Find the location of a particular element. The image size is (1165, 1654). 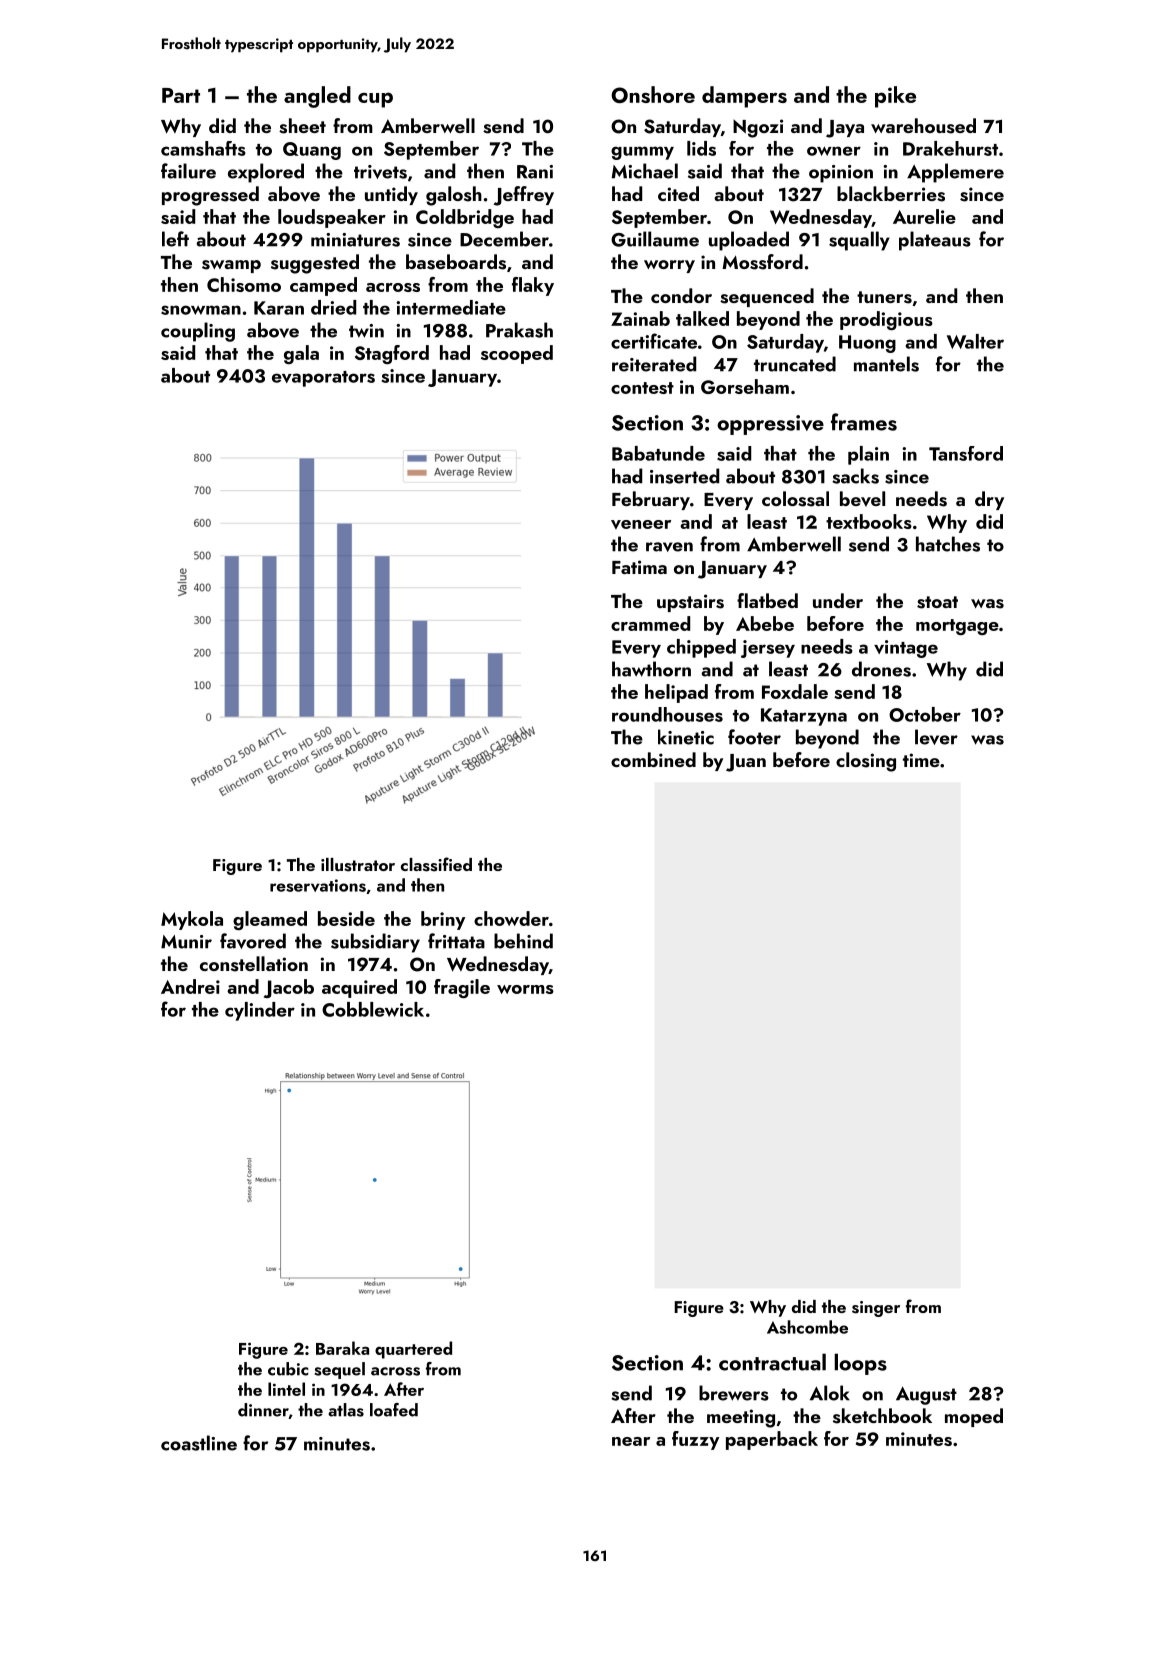

illustrator is located at coordinates (358, 865).
